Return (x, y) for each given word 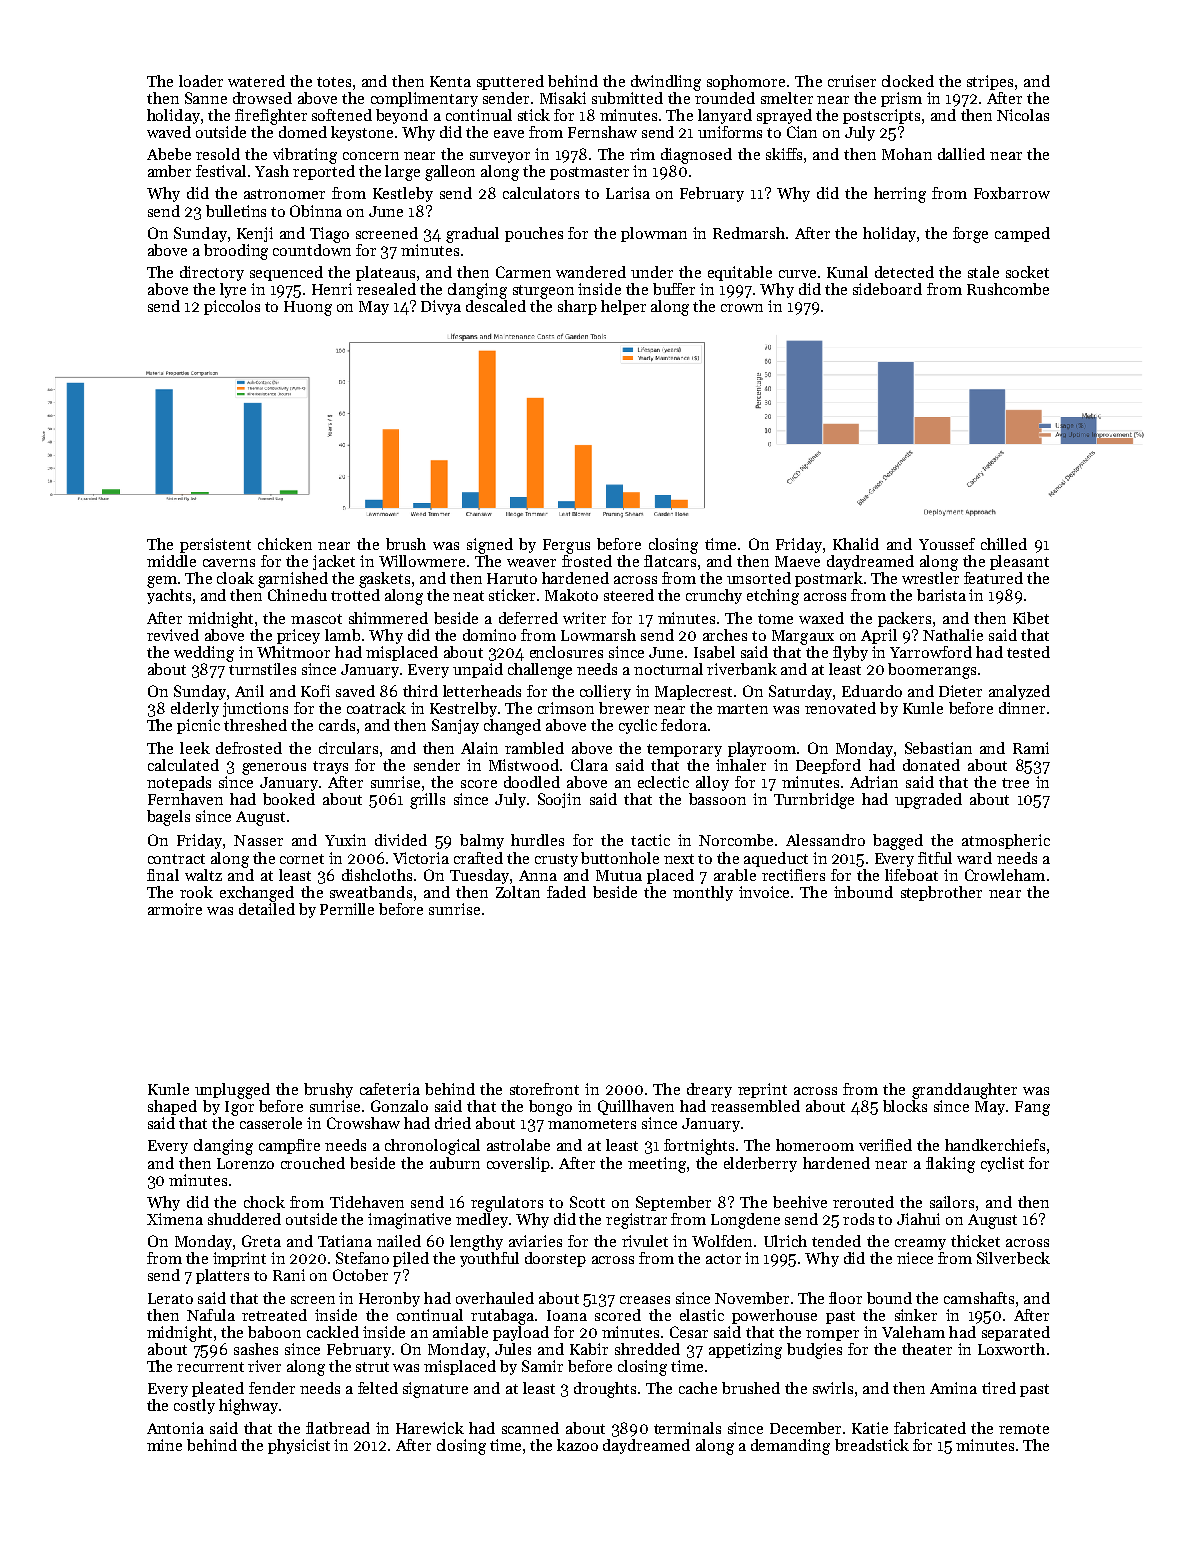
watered (256, 81)
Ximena (175, 1219)
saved (355, 691)
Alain (479, 748)
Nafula (211, 1315)
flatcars (670, 561)
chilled (1004, 544)
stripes (990, 82)
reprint (762, 1090)
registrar (636, 1221)
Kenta (450, 81)
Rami (1031, 748)
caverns (229, 563)
